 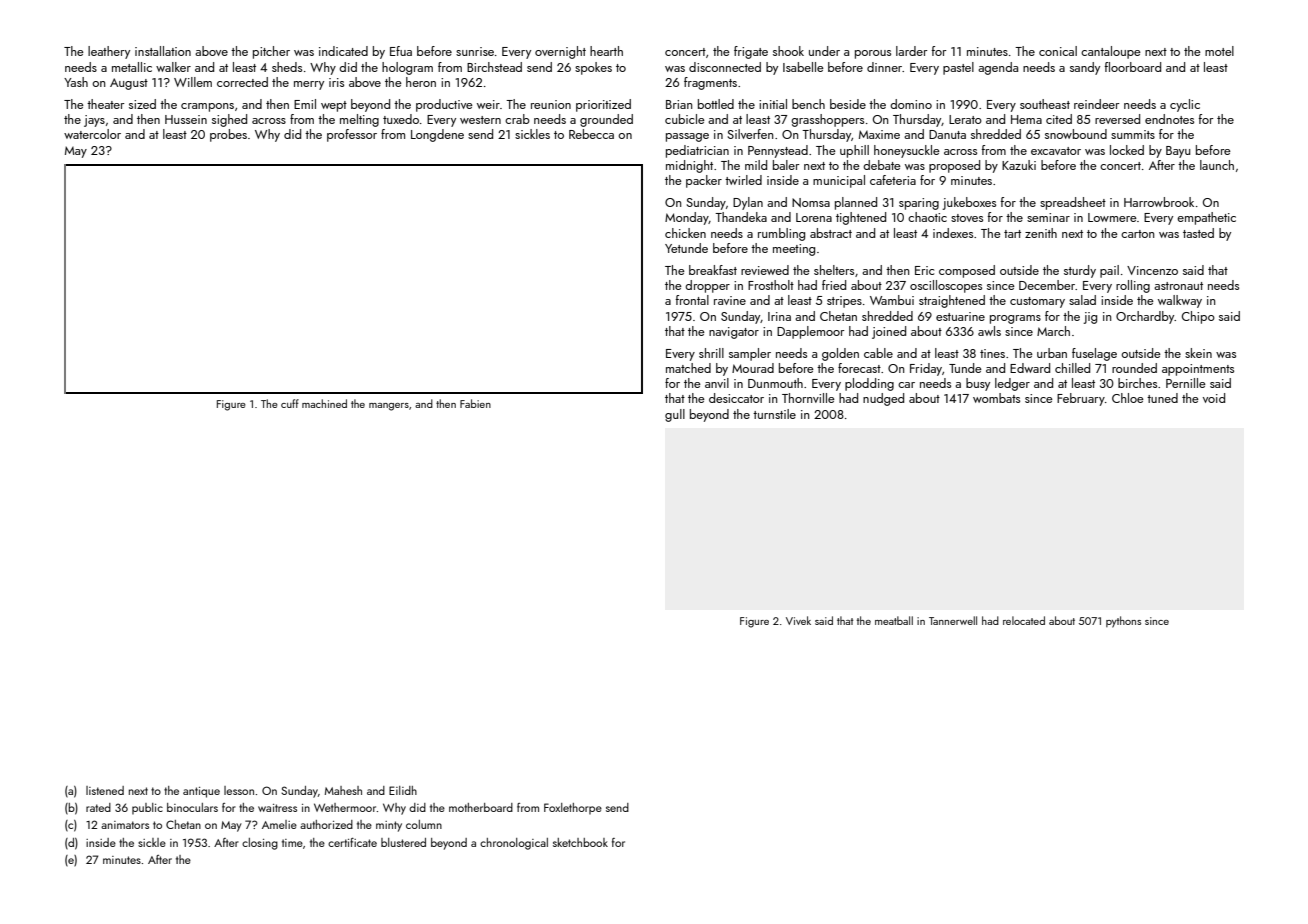 What do you see at coordinates (292, 843) in the image?
I see `time` at bounding box center [292, 843].
